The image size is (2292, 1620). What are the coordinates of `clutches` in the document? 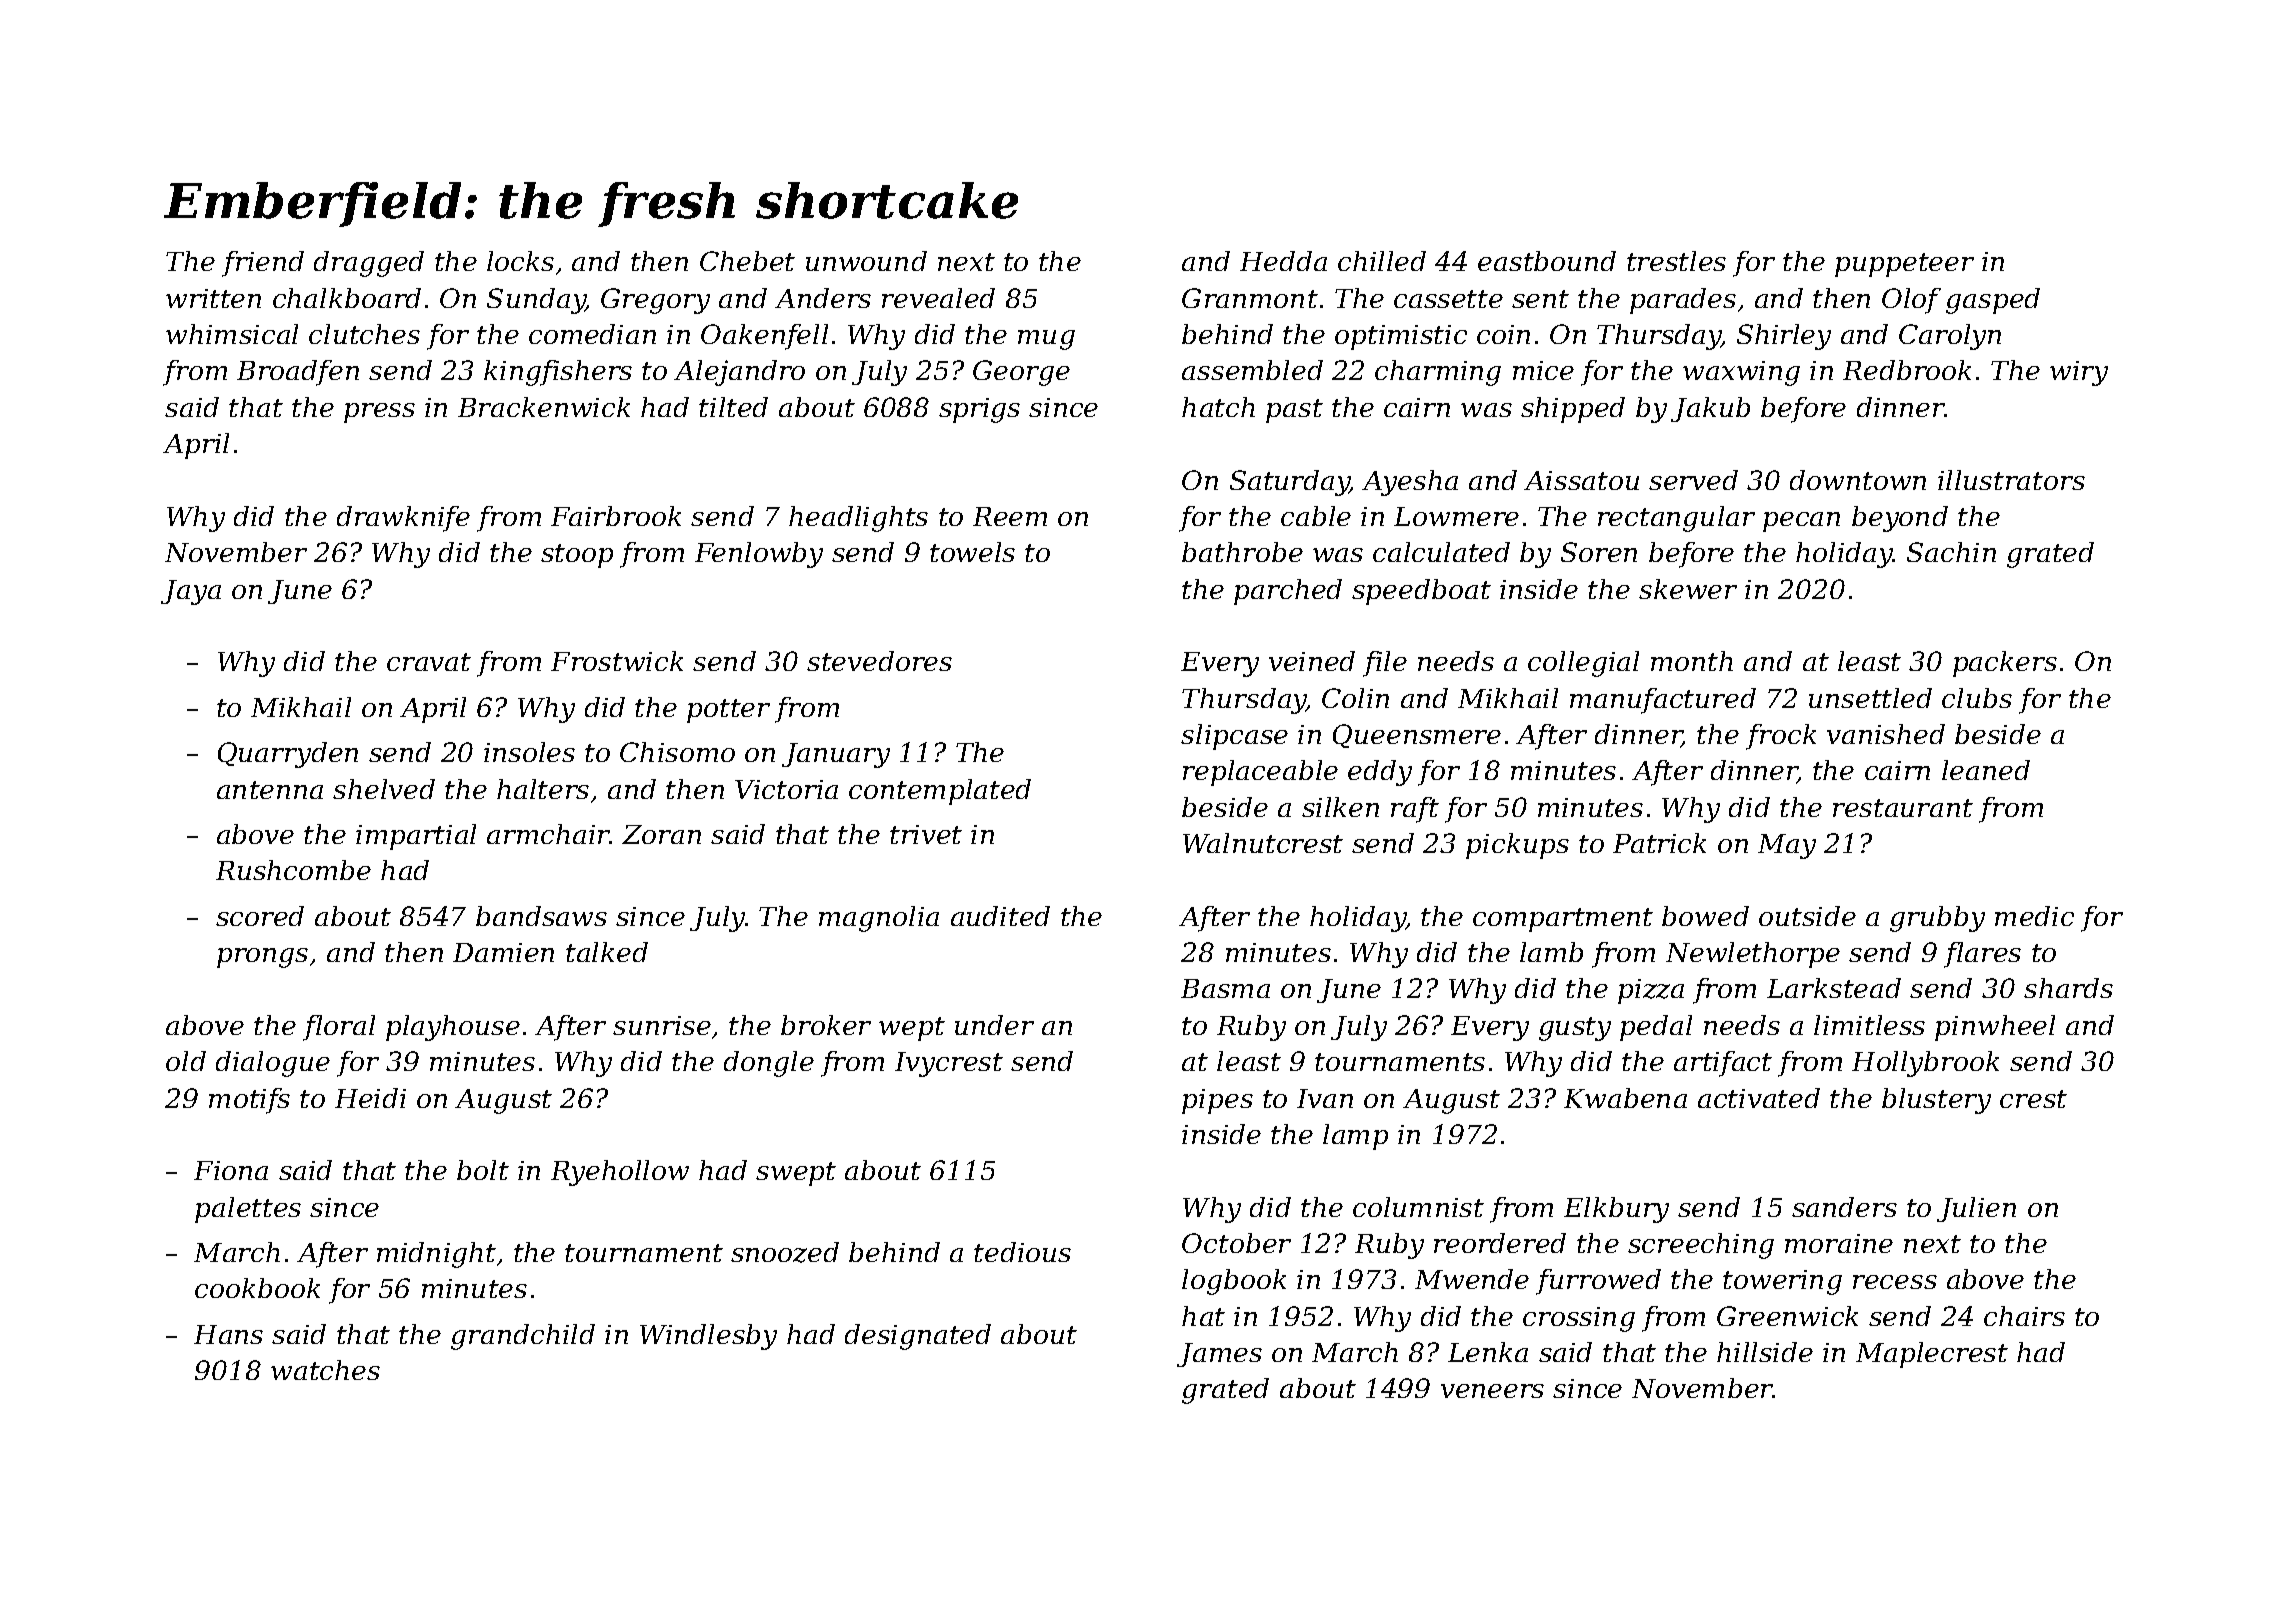 It's located at (364, 334).
